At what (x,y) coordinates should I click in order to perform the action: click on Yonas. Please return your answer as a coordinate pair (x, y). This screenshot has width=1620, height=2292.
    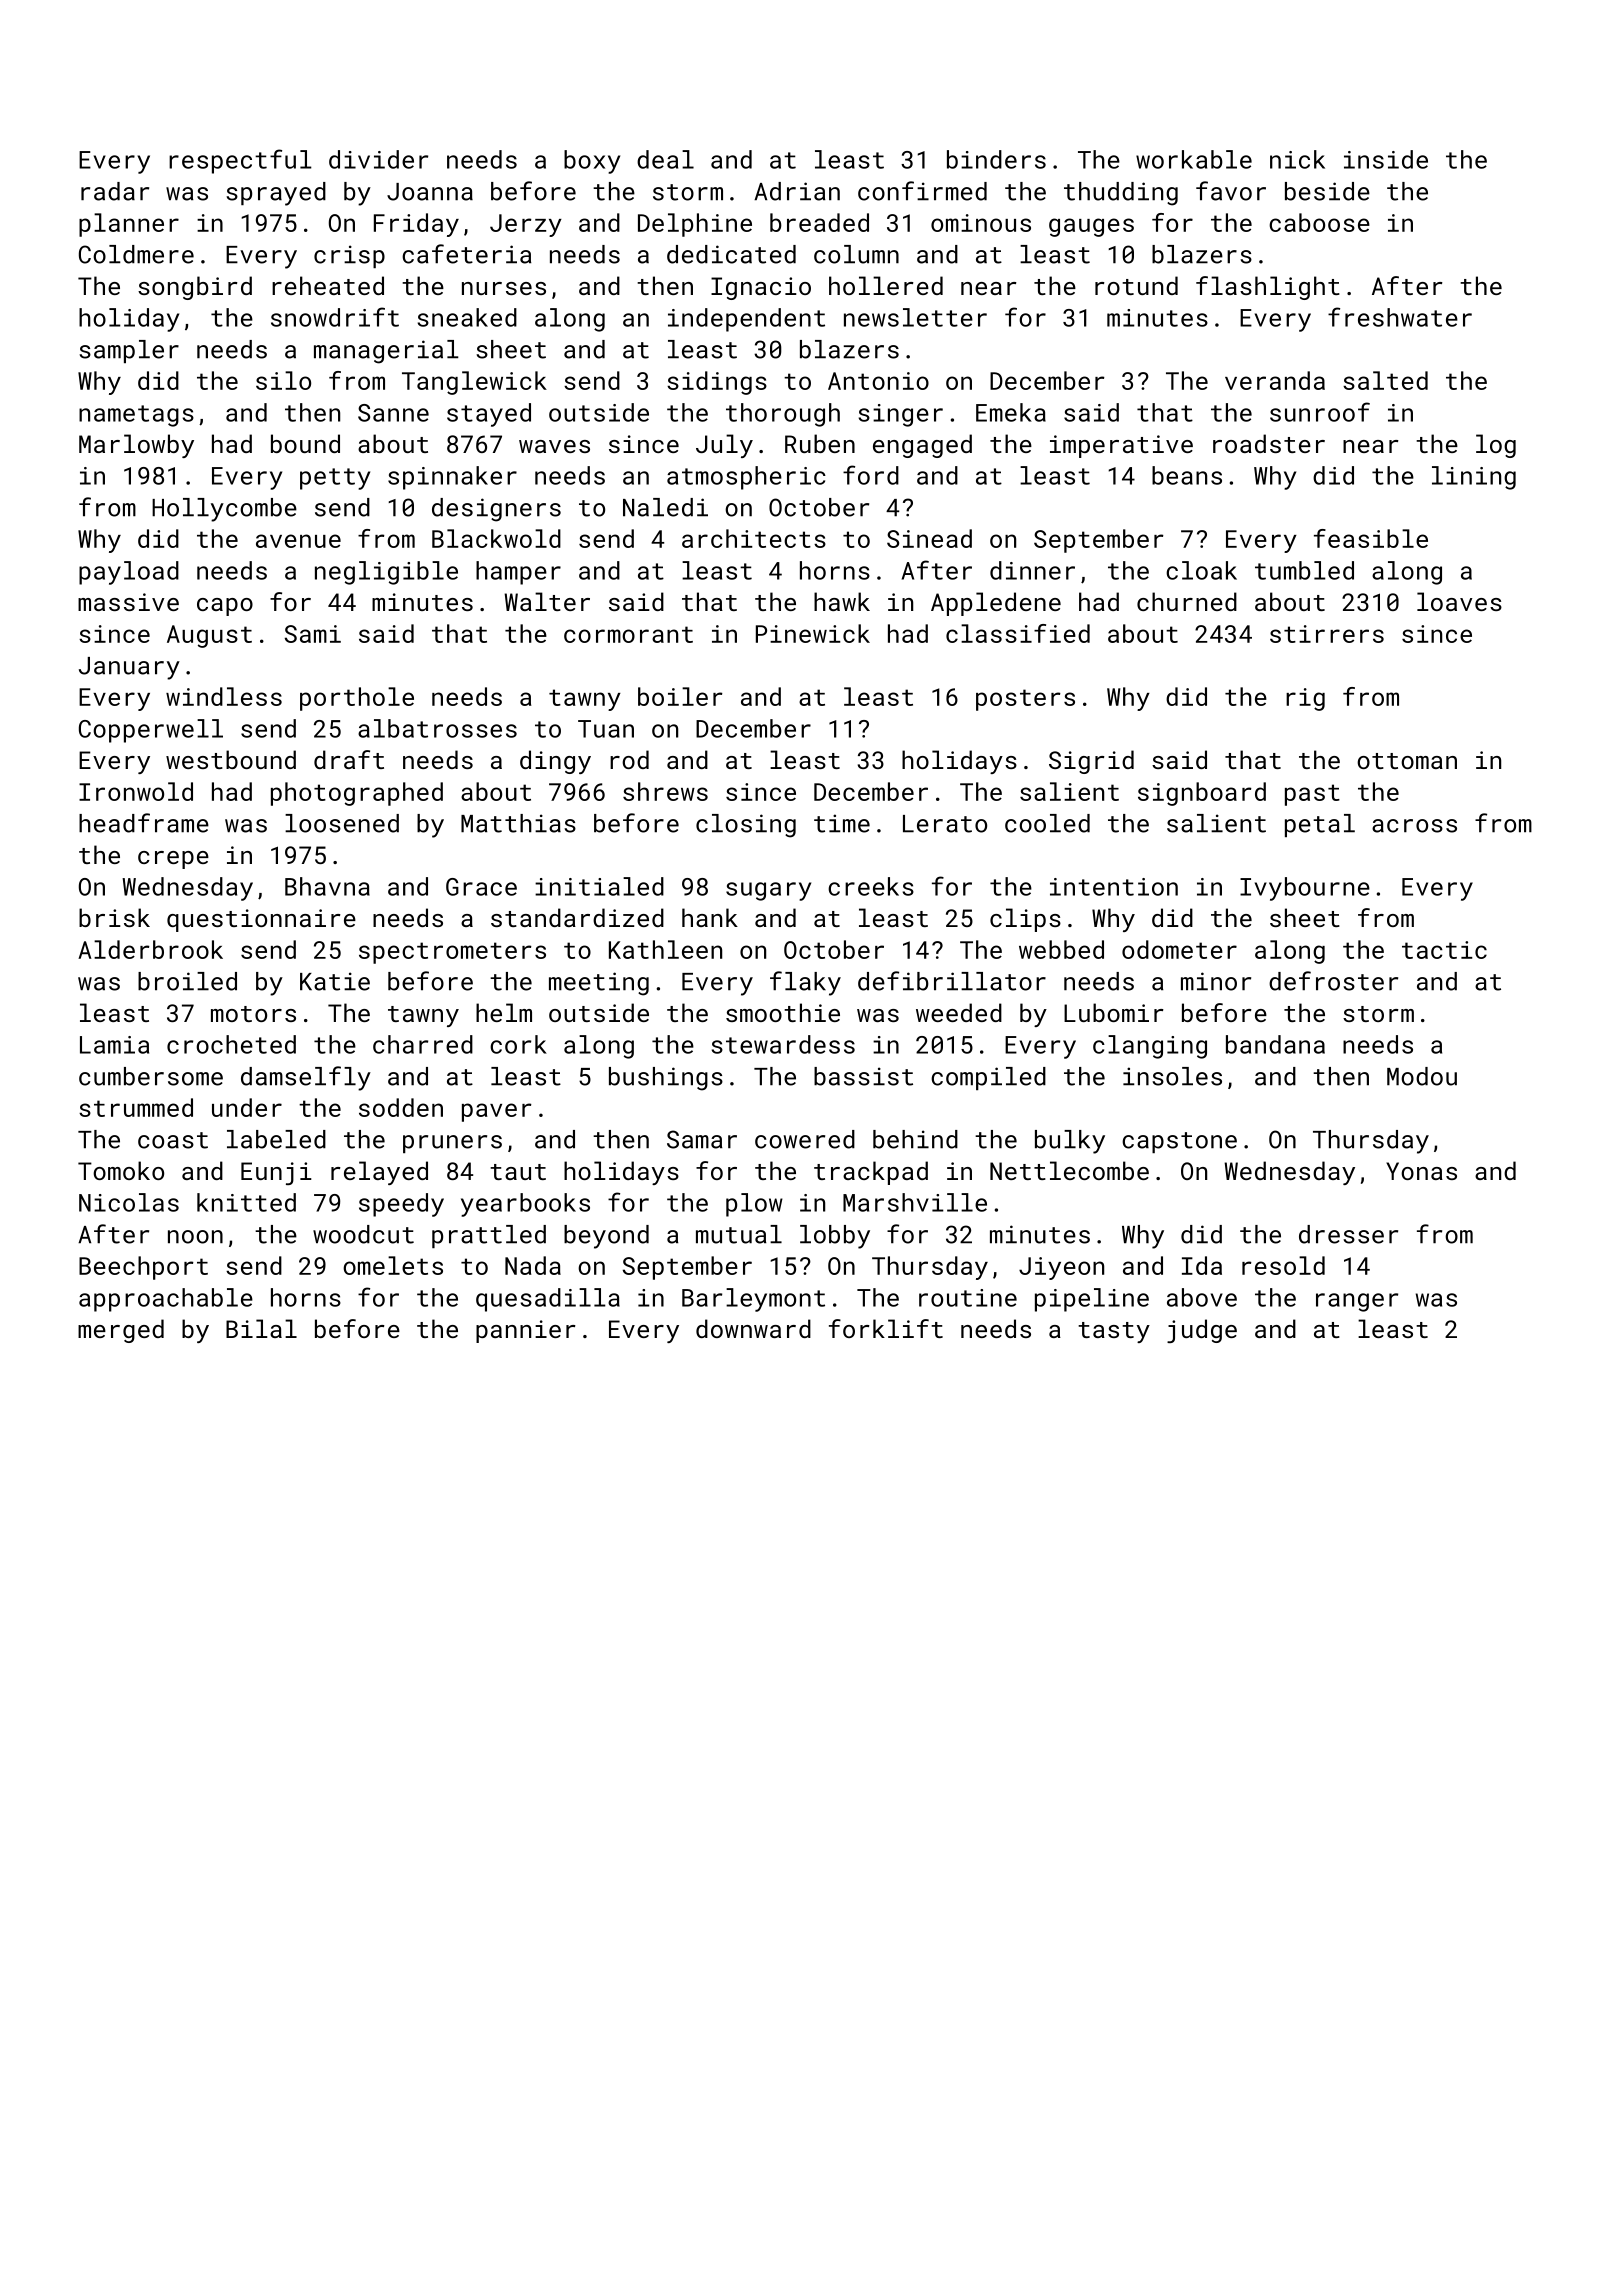
    Looking at the image, I should click on (1421, 1171).
